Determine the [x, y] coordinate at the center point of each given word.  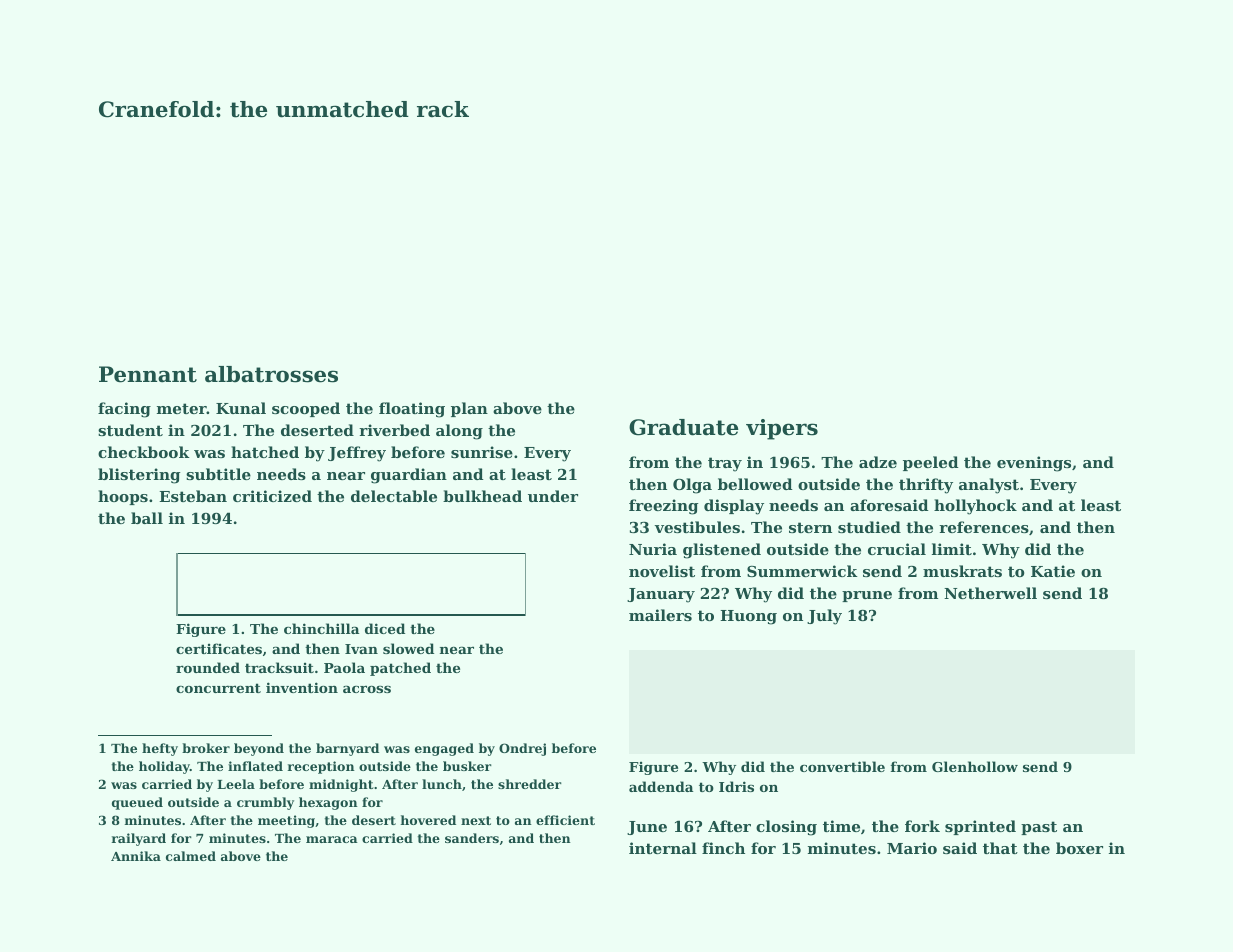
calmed [191, 856]
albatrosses [271, 374]
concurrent [218, 688]
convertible [842, 766]
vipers [782, 429]
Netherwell [990, 593]
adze [878, 462]
